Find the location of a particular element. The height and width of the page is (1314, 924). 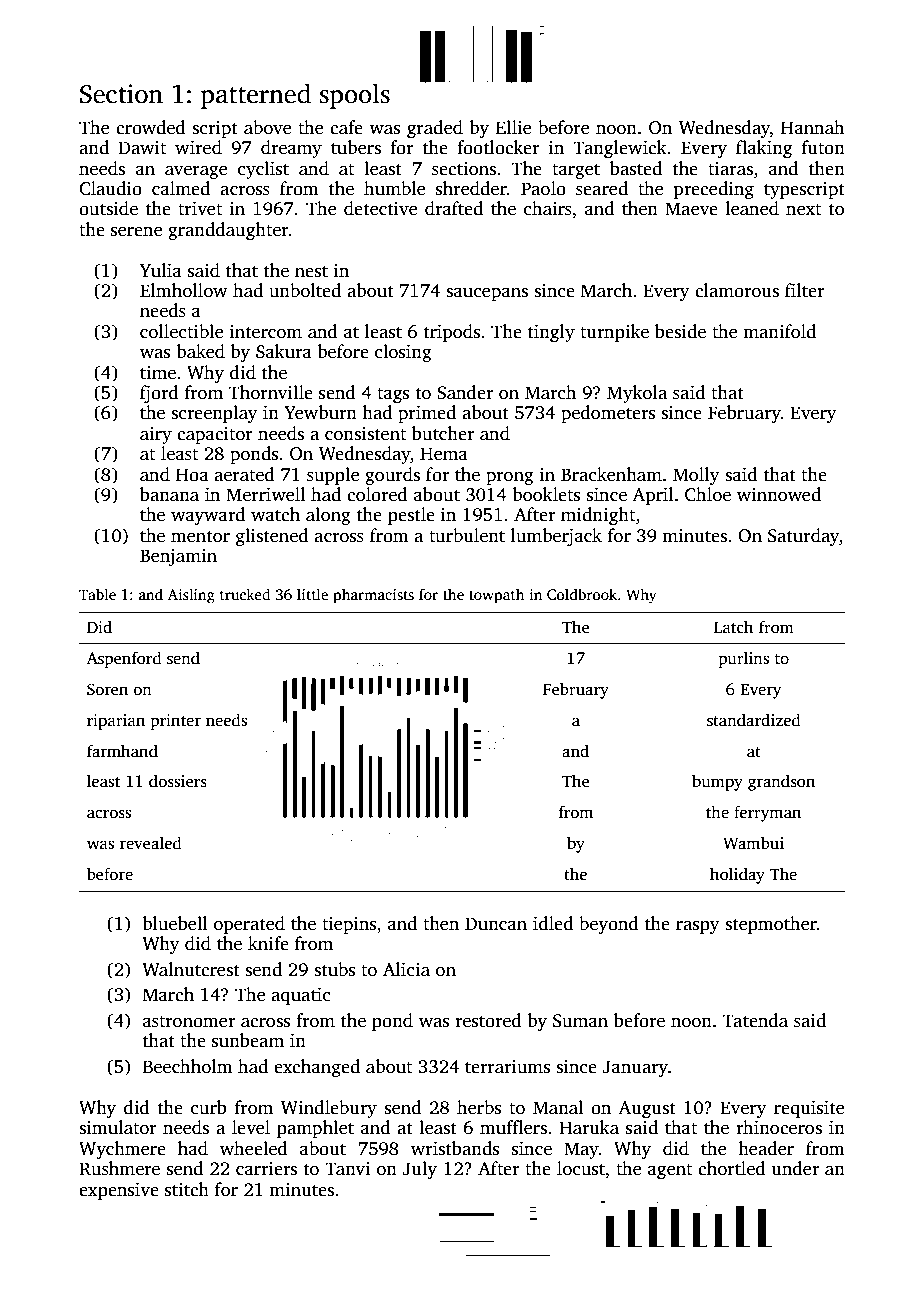

clamorous is located at coordinates (737, 290).
